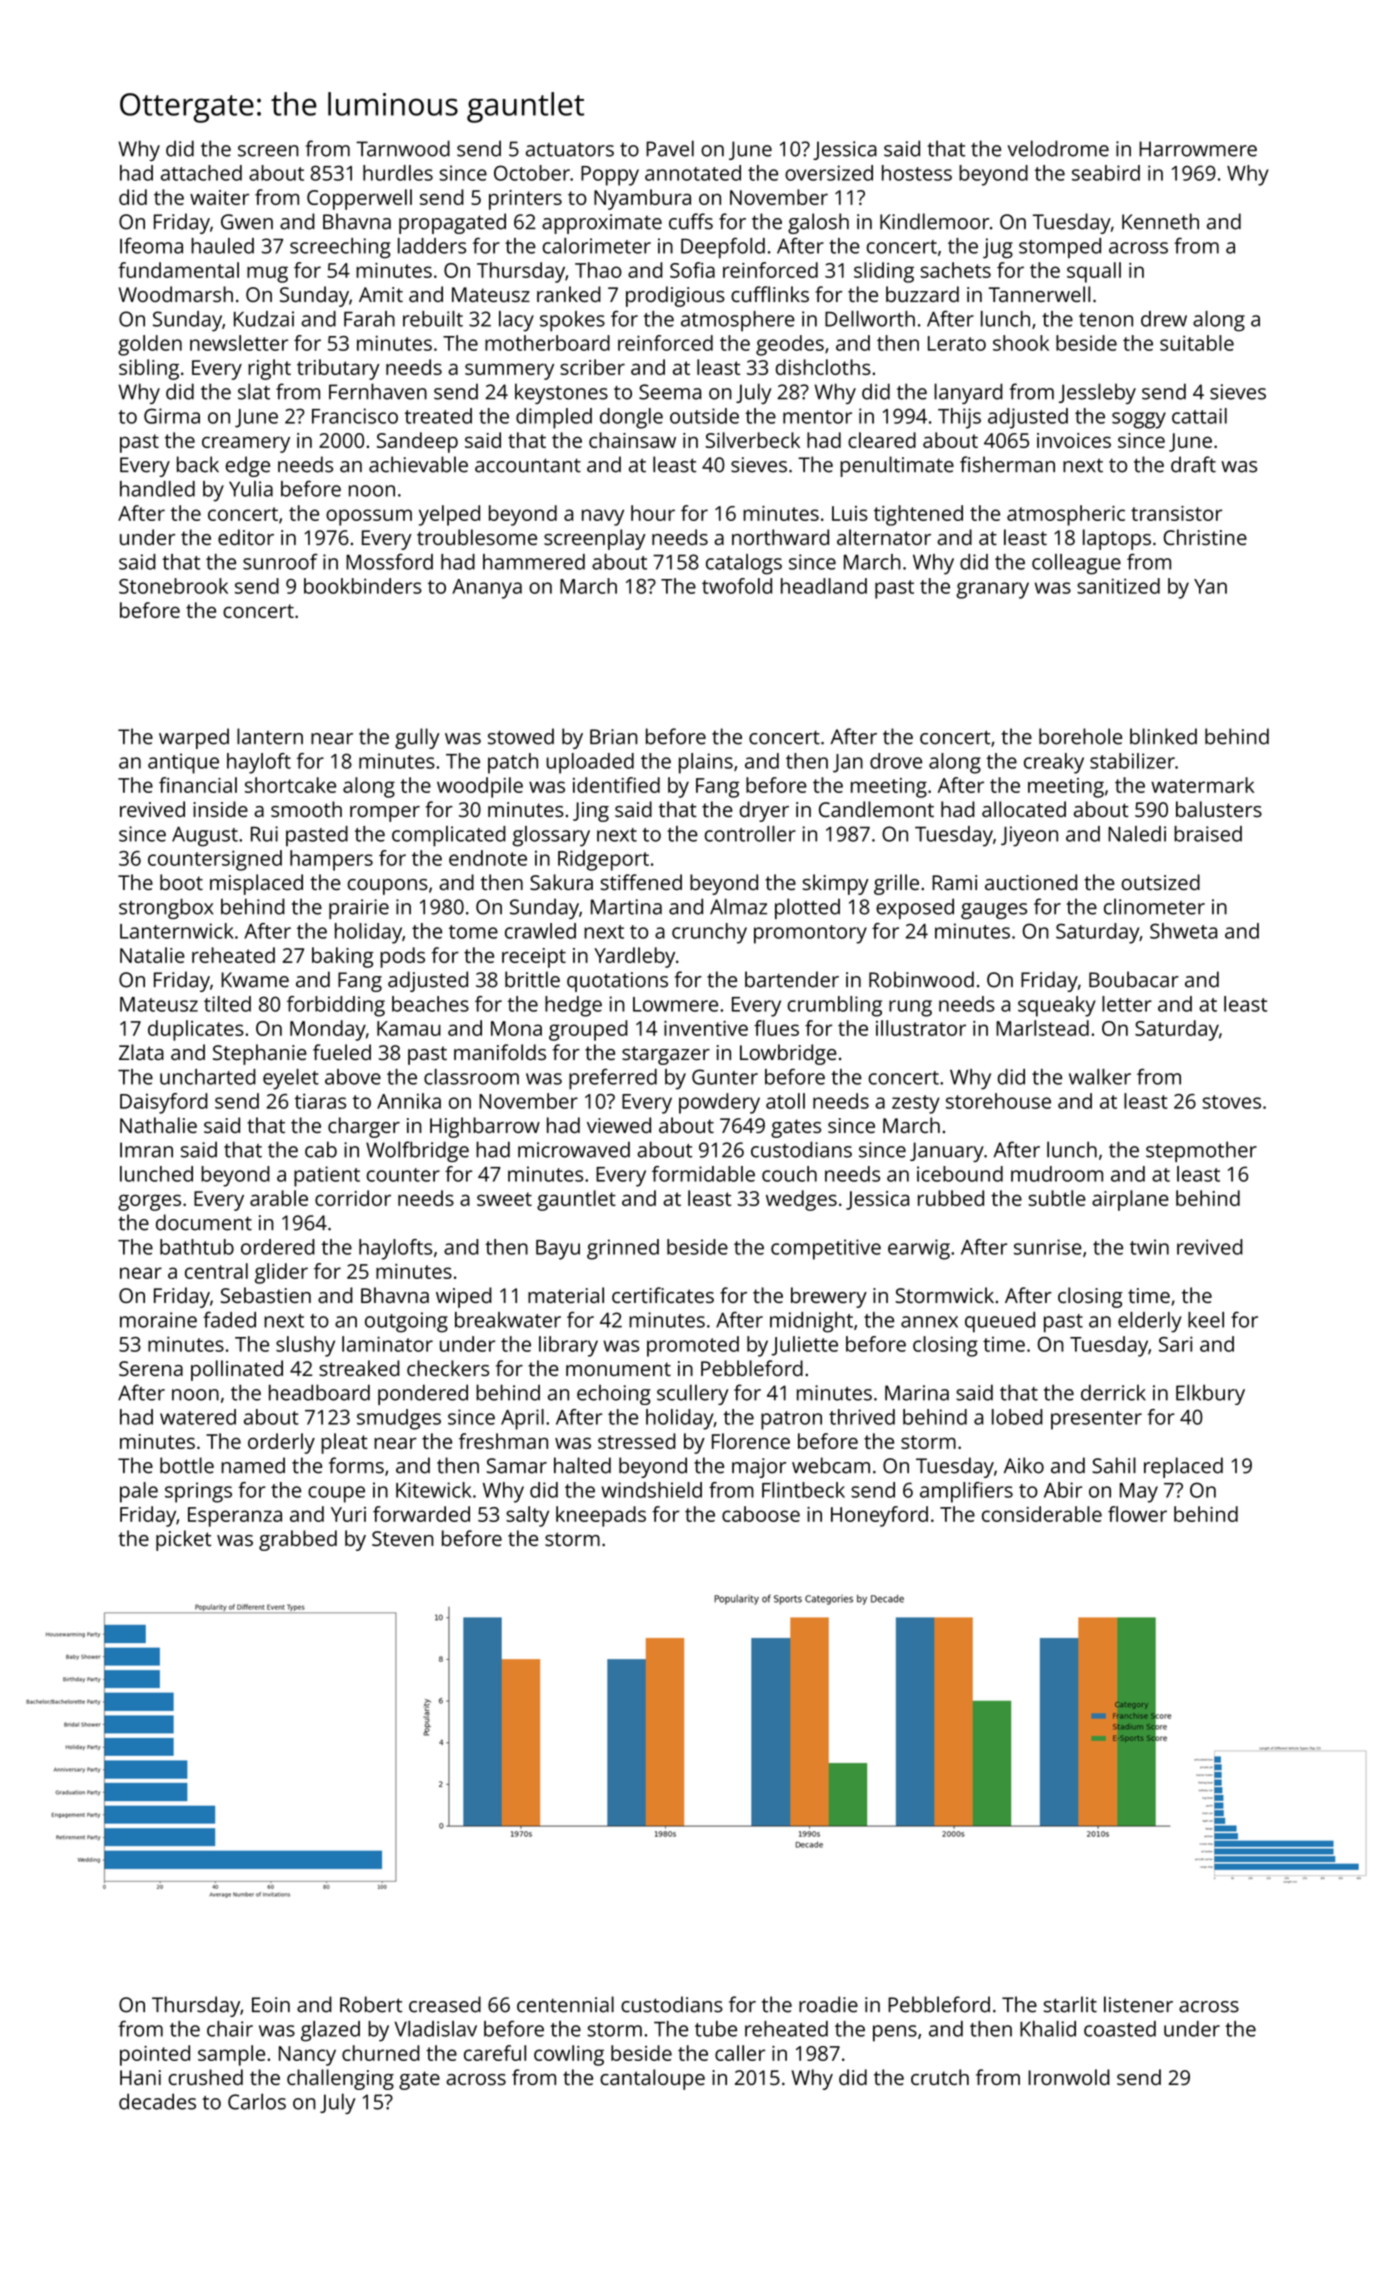 Image resolution: width=1389 pixels, height=2287 pixels. What do you see at coordinates (1150, 1322) in the screenshot?
I see `elderly` at bounding box center [1150, 1322].
